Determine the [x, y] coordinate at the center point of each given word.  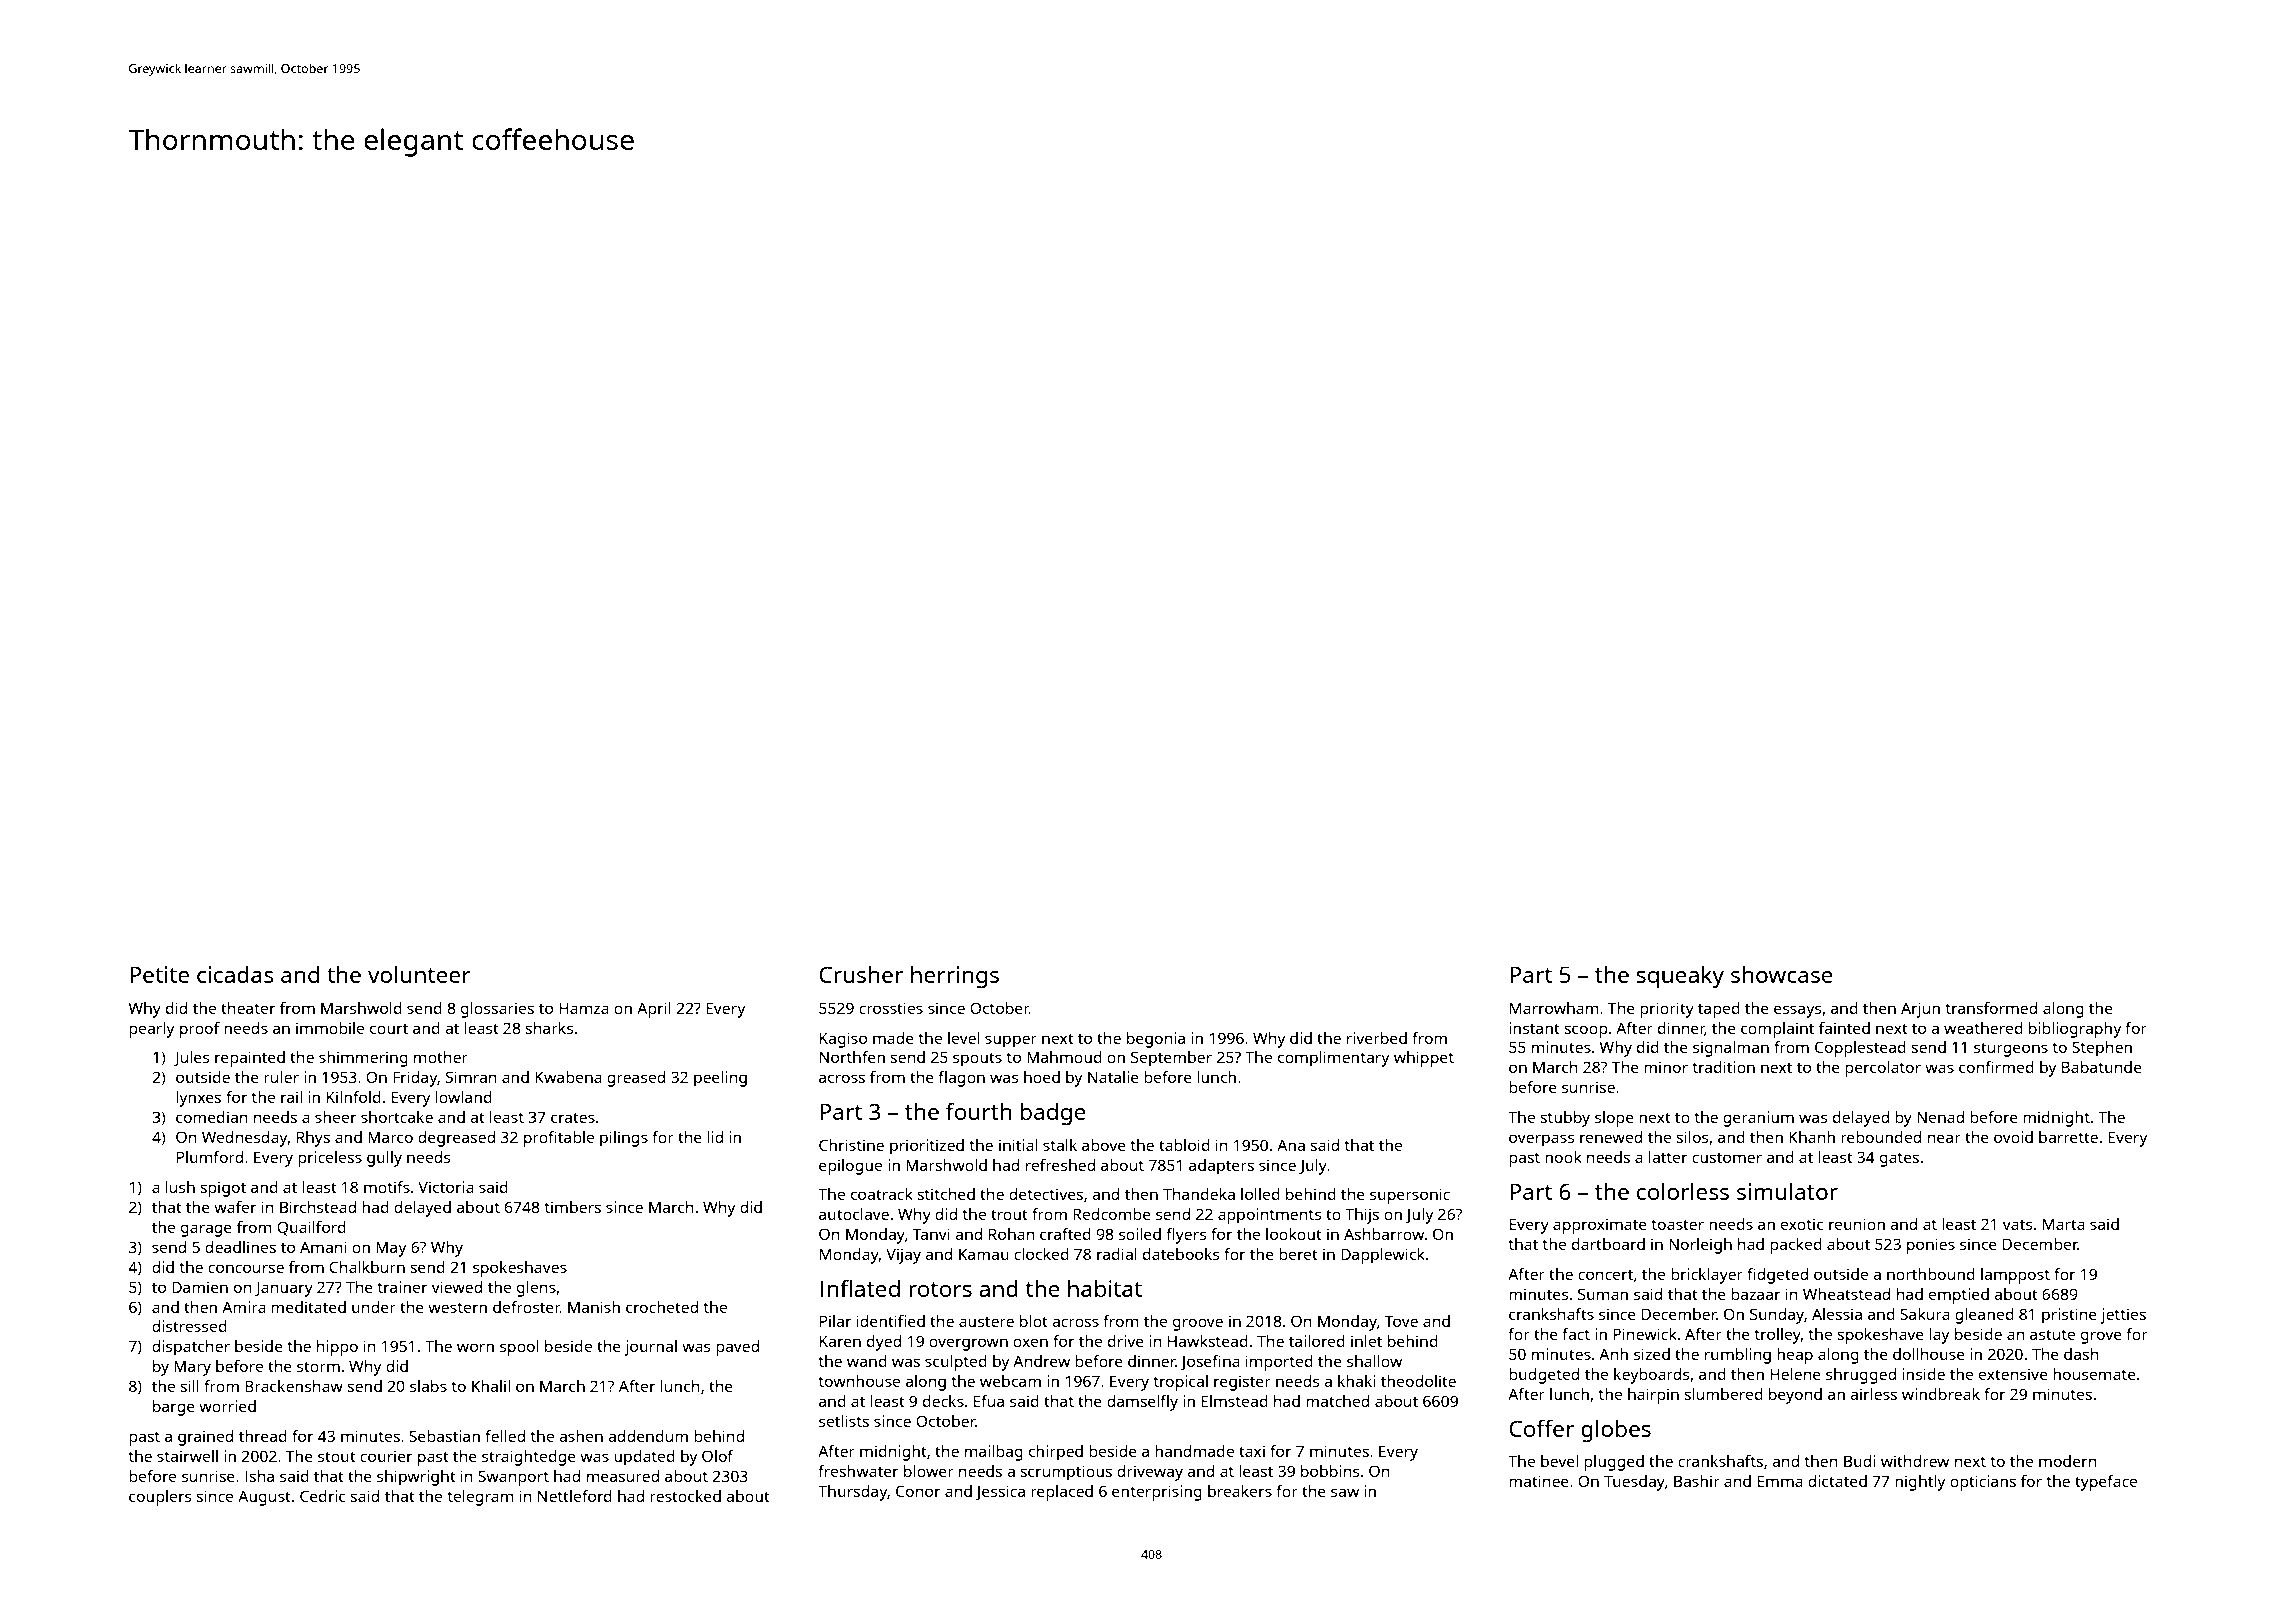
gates [1899, 1160]
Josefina [1210, 1362]
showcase [1782, 974]
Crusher [861, 974]
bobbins [1330, 1471]
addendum [648, 1436]
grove [2101, 1337]
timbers [572, 1207]
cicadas [235, 974]
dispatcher [191, 1348]
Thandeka [1199, 1194]
